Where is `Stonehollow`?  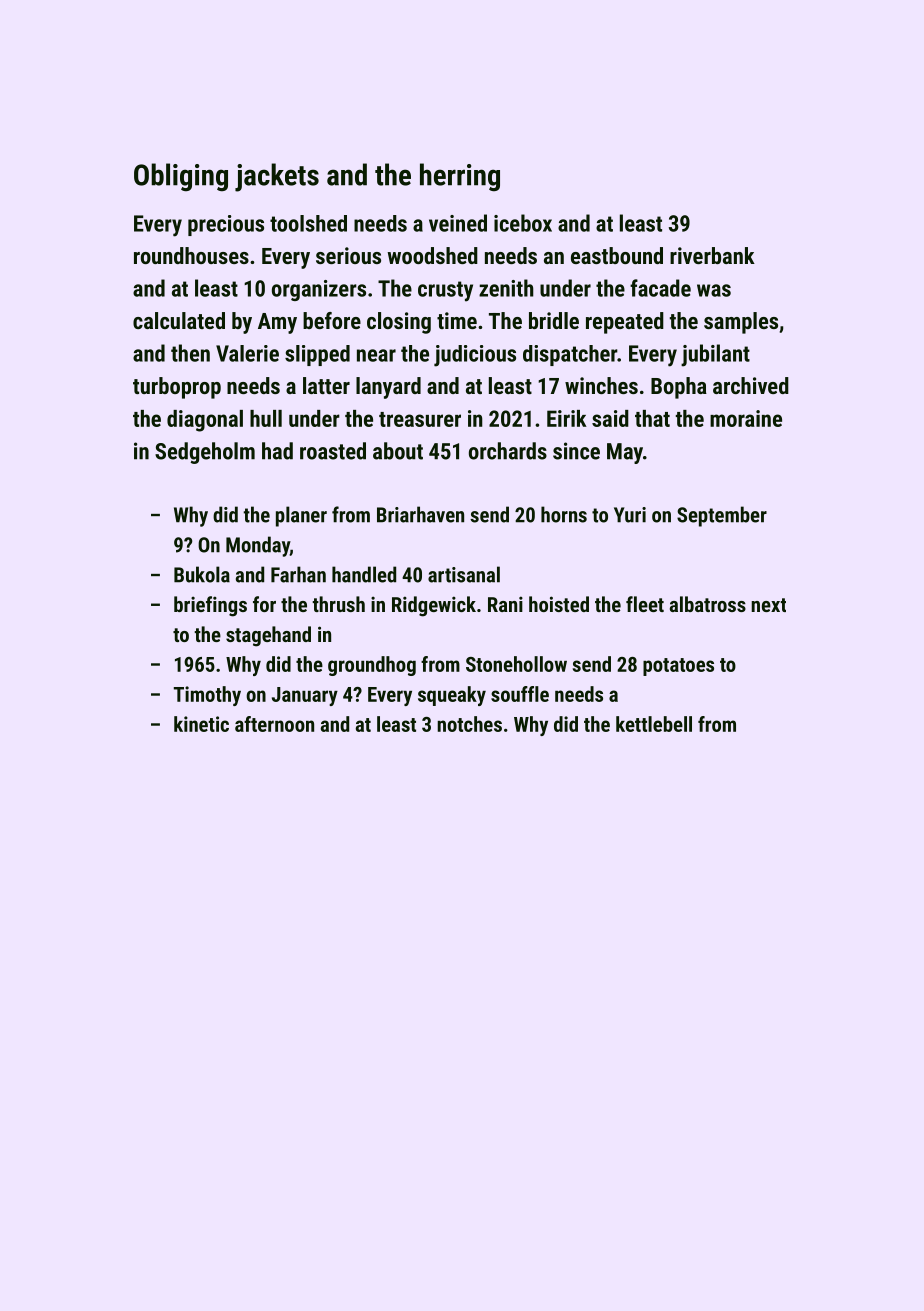 Stonehollow is located at coordinates (516, 664).
